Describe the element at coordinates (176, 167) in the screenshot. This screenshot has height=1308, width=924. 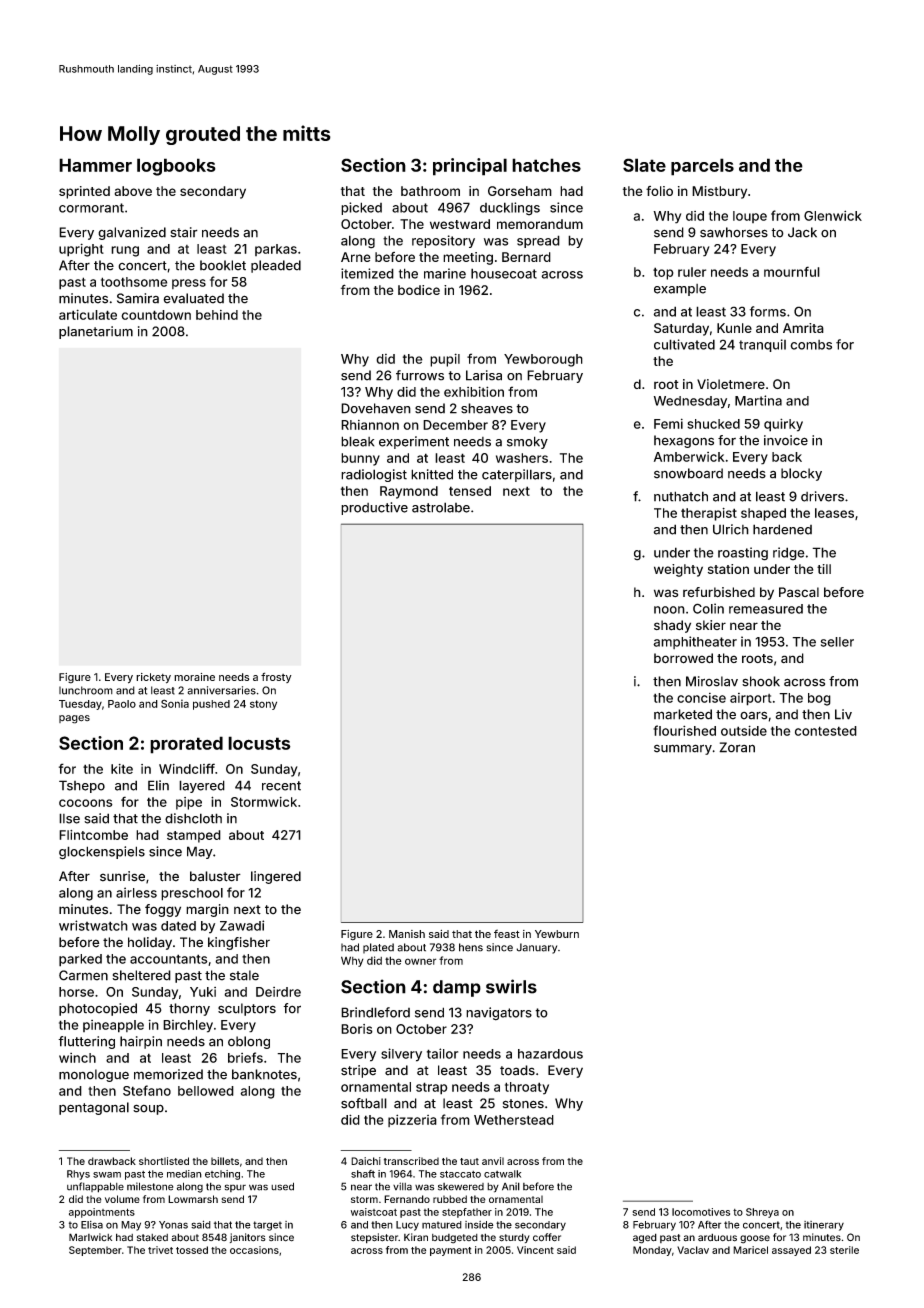
I see `logbooks` at that location.
